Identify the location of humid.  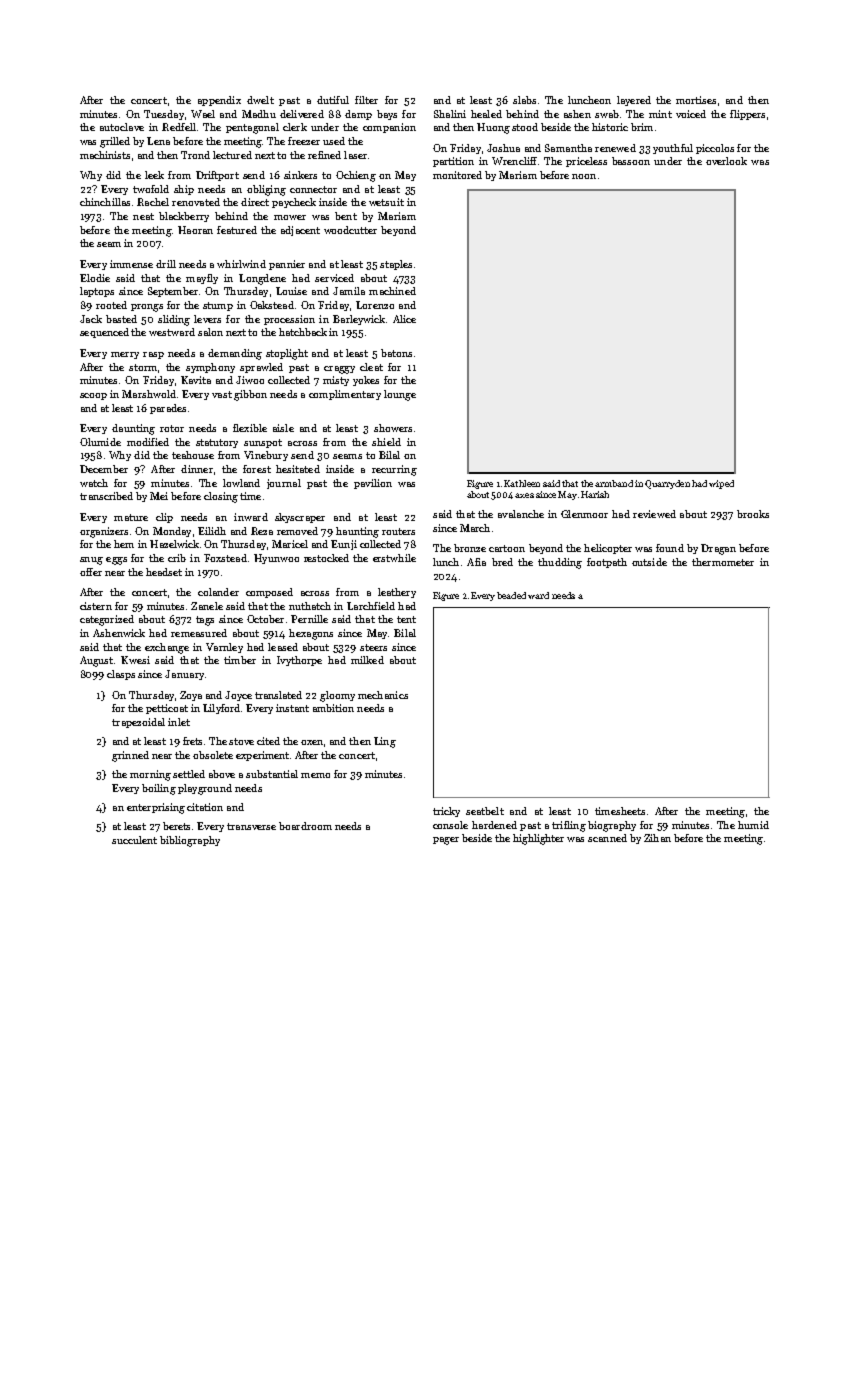
(753, 825).
